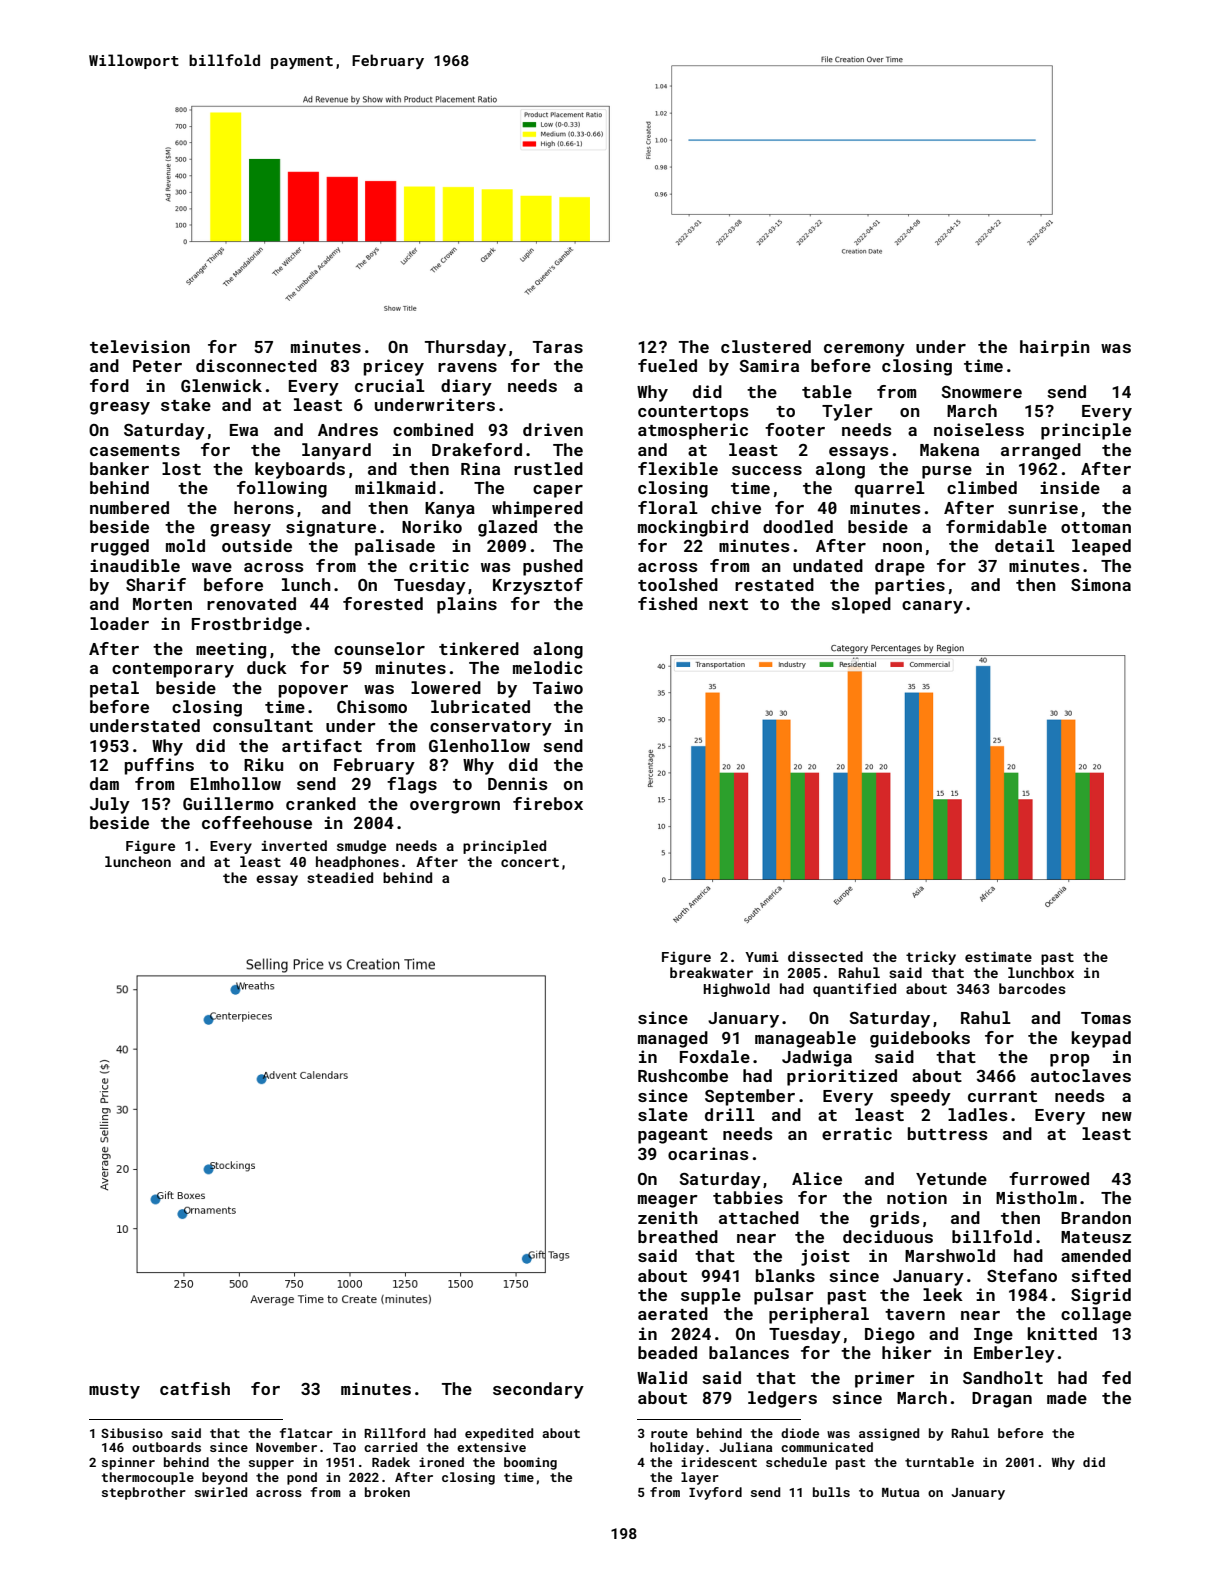 This screenshot has height=1581, width=1221. Describe the element at coordinates (996, 526) in the screenshot. I see `formidable` at that location.
